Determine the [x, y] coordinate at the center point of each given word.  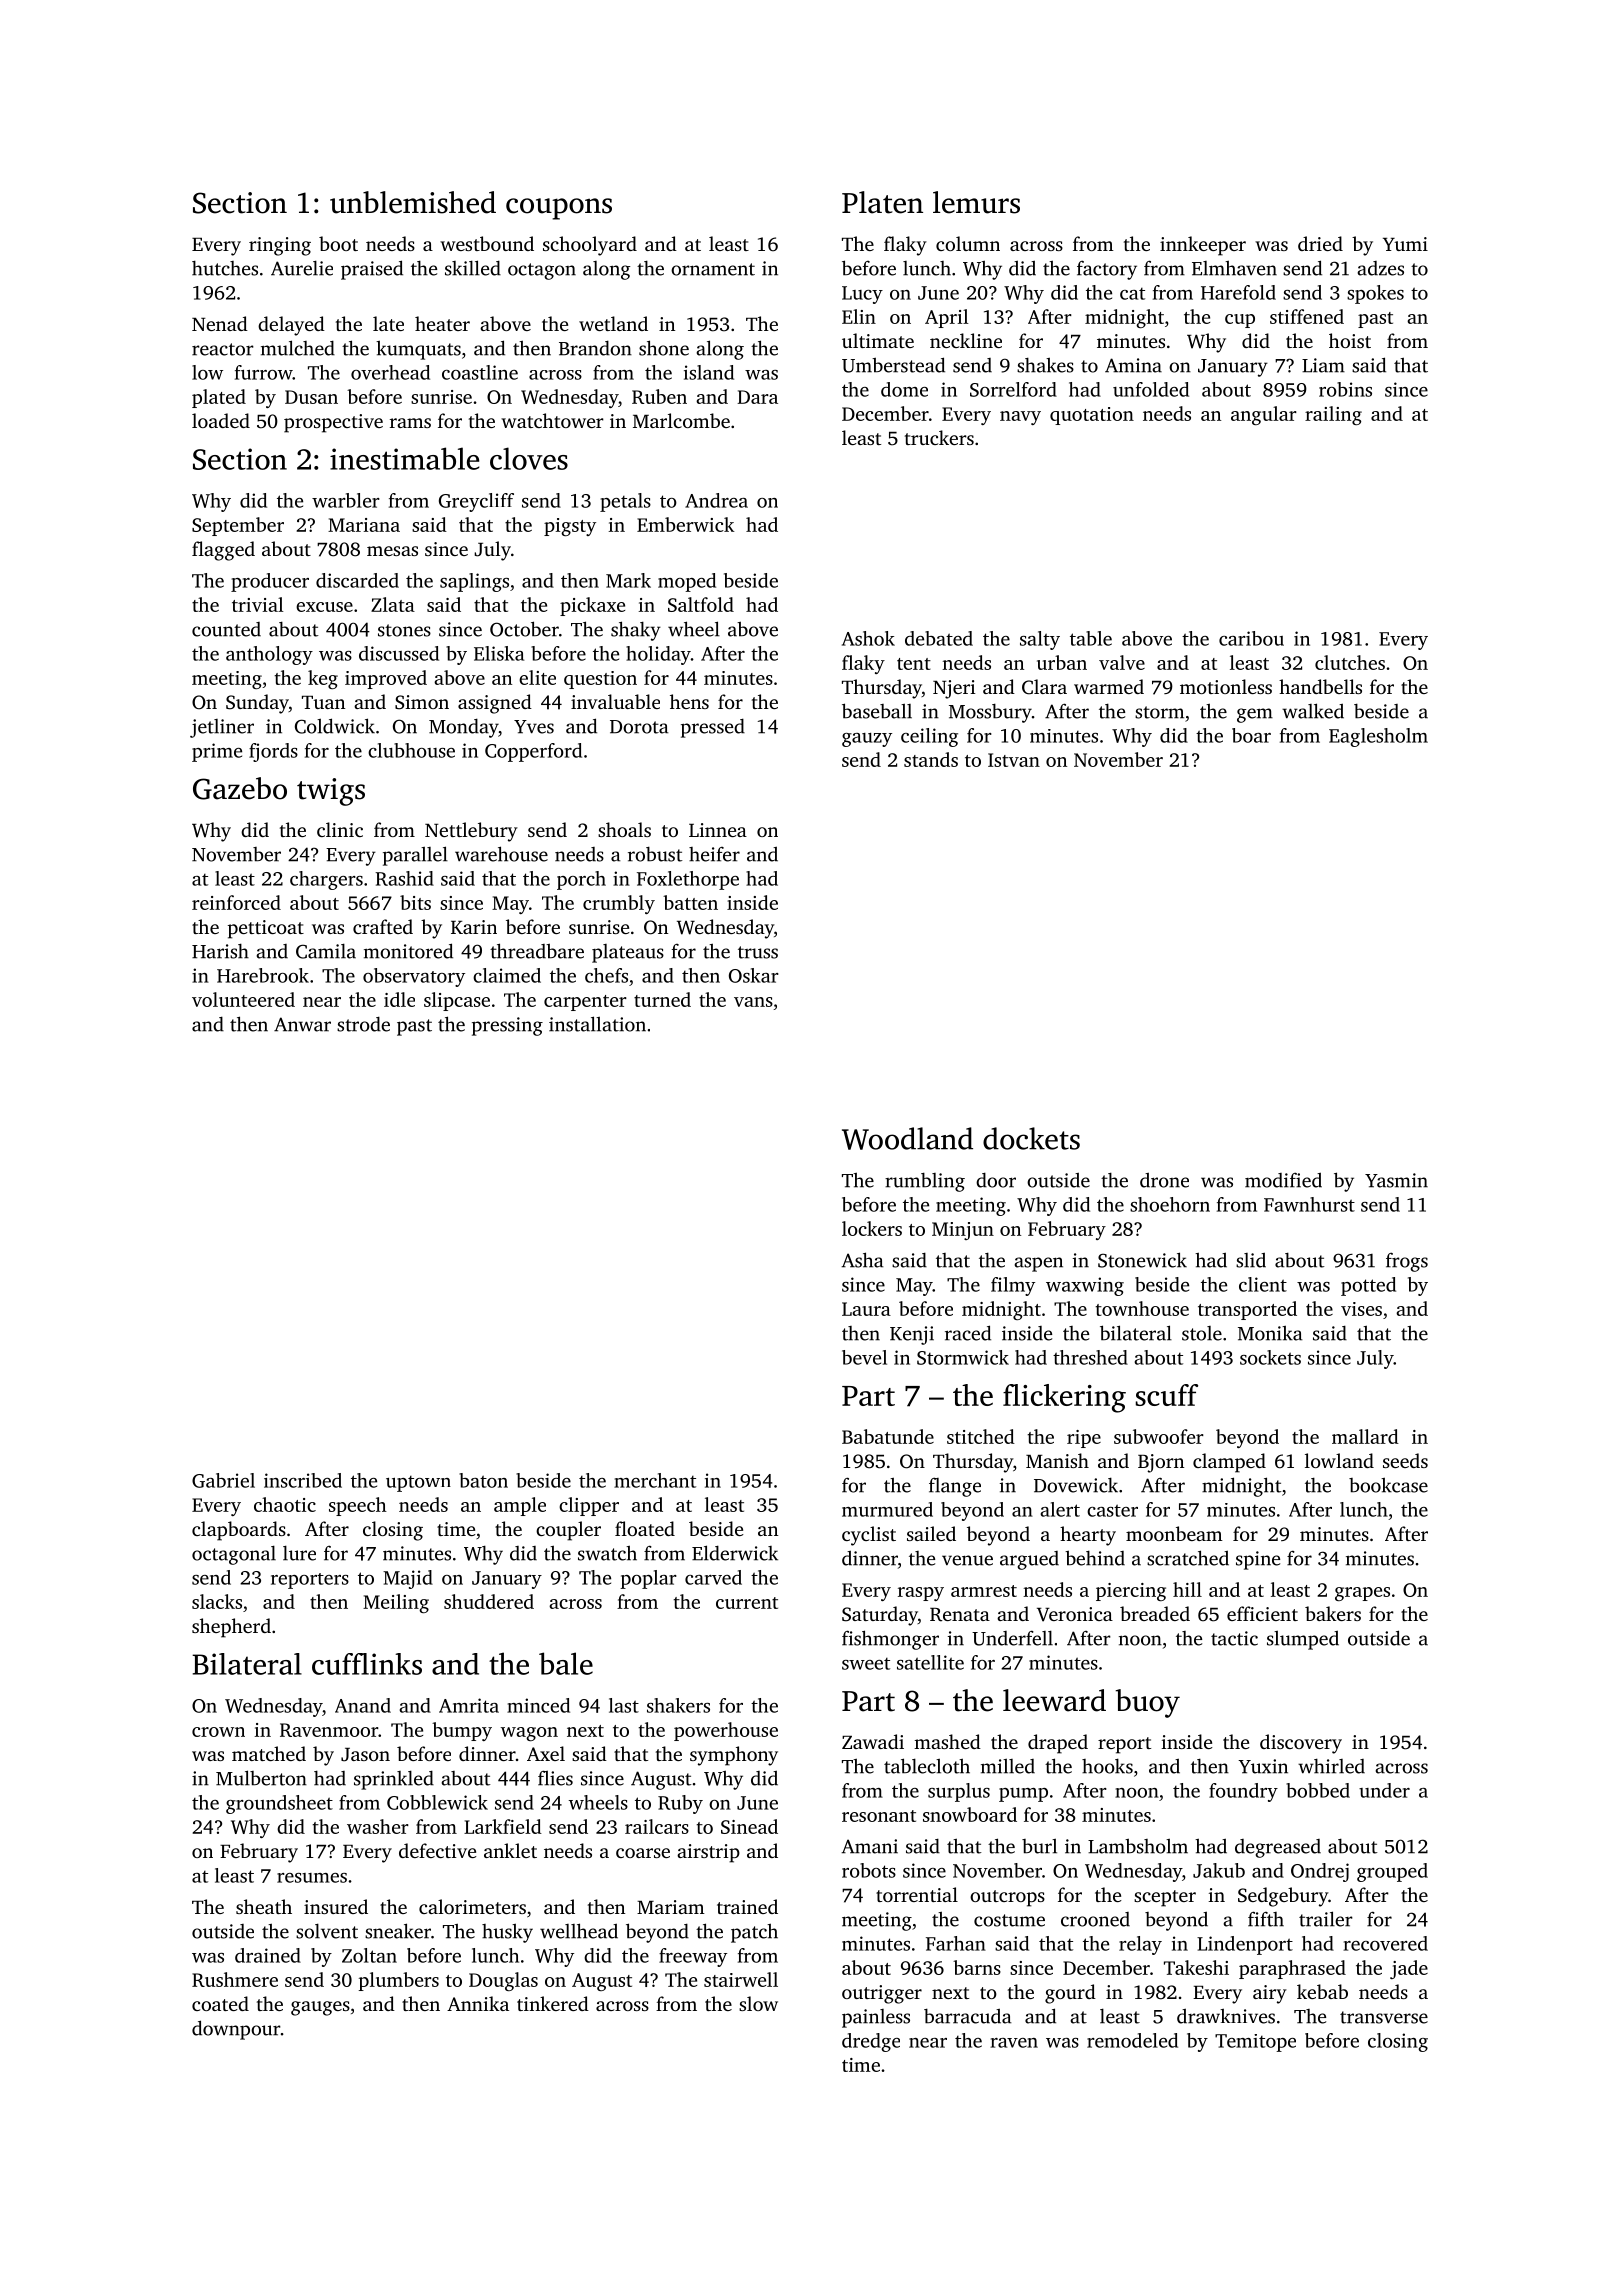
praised [372, 270]
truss [758, 952]
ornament [713, 269]
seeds [1405, 1460]
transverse [1384, 2017]
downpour [236, 2030]
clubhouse [411, 750]
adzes [1380, 268]
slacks [217, 1601]
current [747, 1603]
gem [1255, 715]
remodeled [1132, 2040]
